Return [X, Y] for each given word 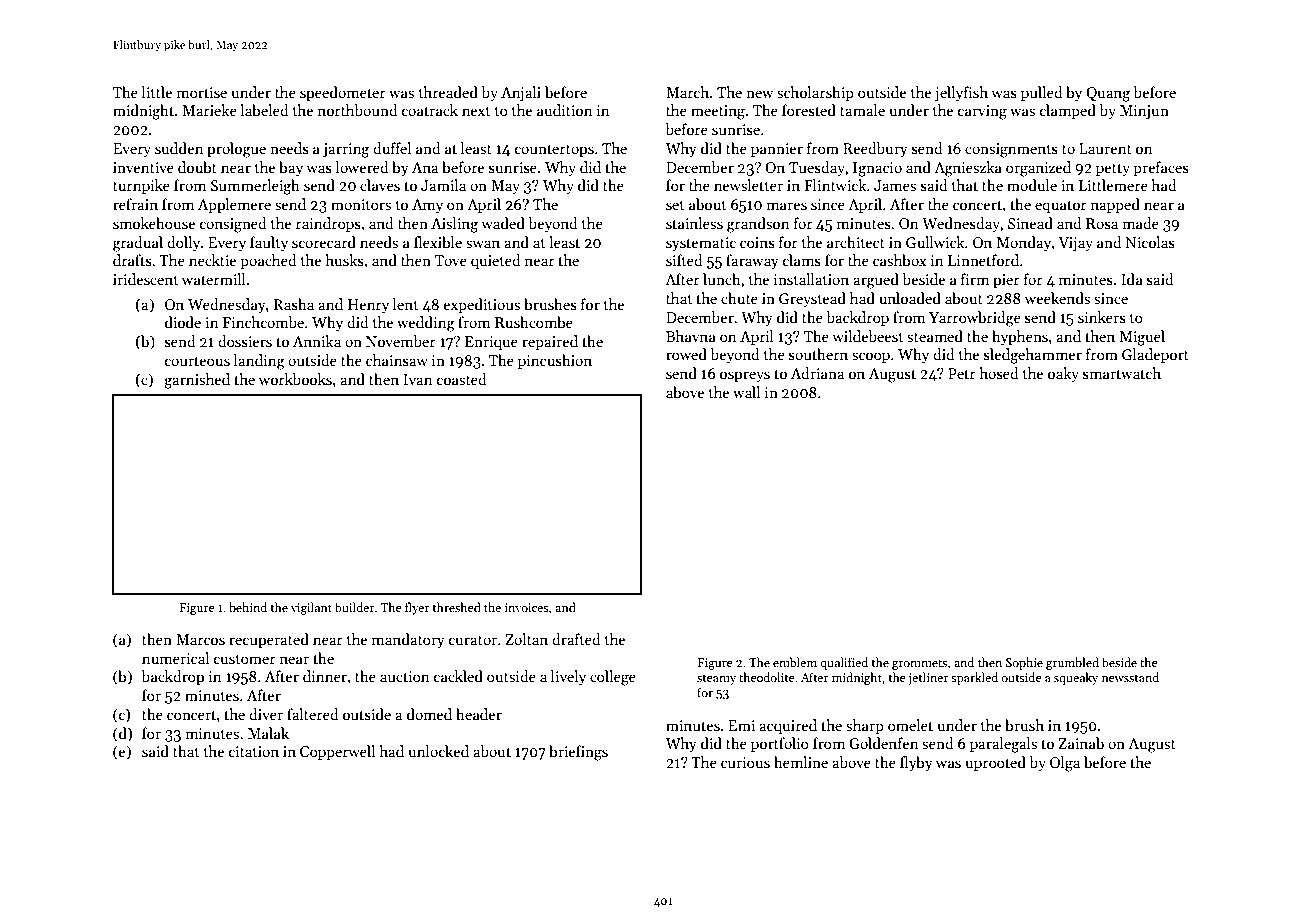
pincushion [555, 361]
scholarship [815, 93]
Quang [1108, 94]
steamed [935, 336]
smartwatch [1122, 373]
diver [266, 714]
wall [746, 392]
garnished [197, 381]
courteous [197, 361]
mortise [202, 92]
